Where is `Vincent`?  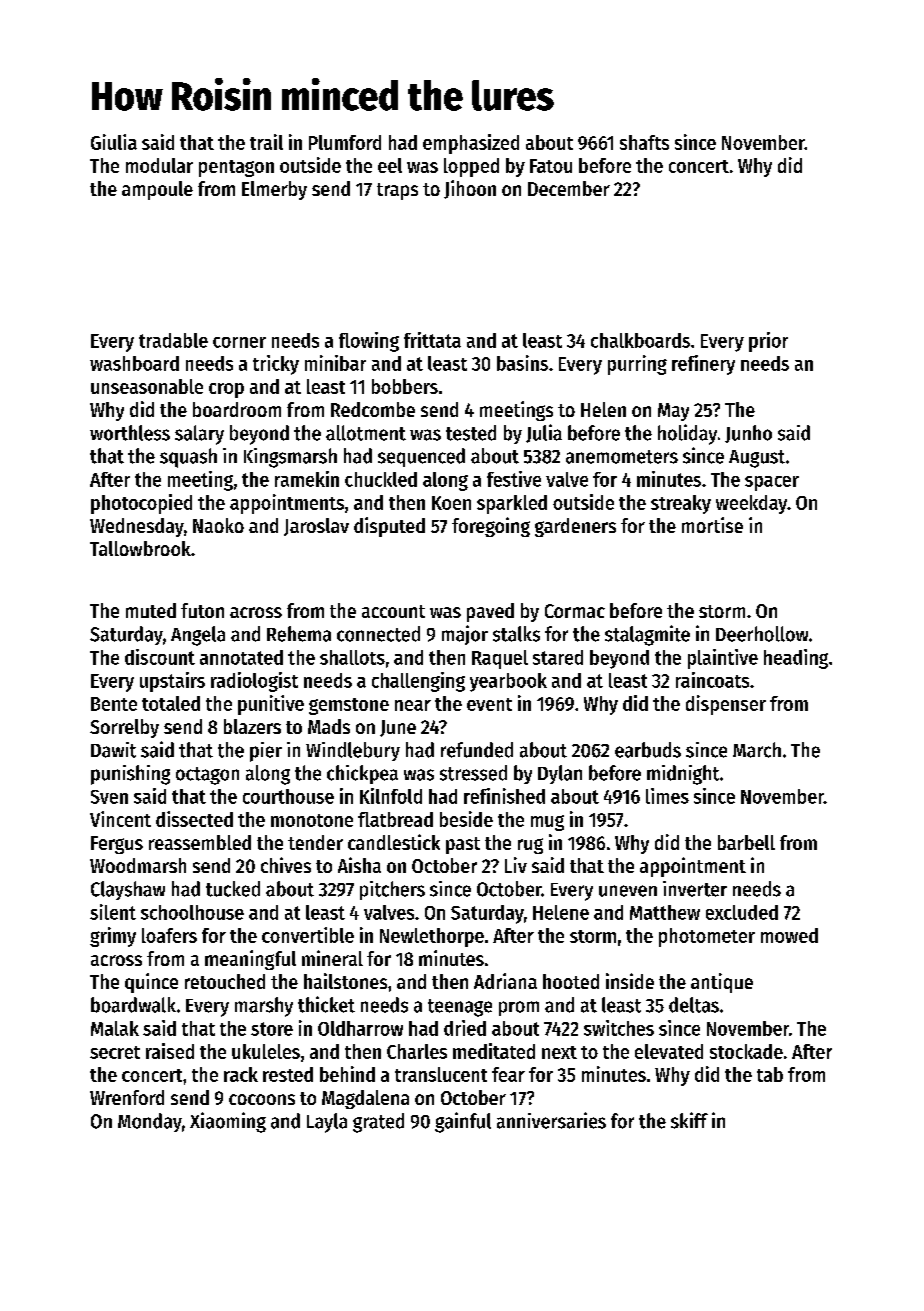
Vincent is located at coordinates (120, 819).
